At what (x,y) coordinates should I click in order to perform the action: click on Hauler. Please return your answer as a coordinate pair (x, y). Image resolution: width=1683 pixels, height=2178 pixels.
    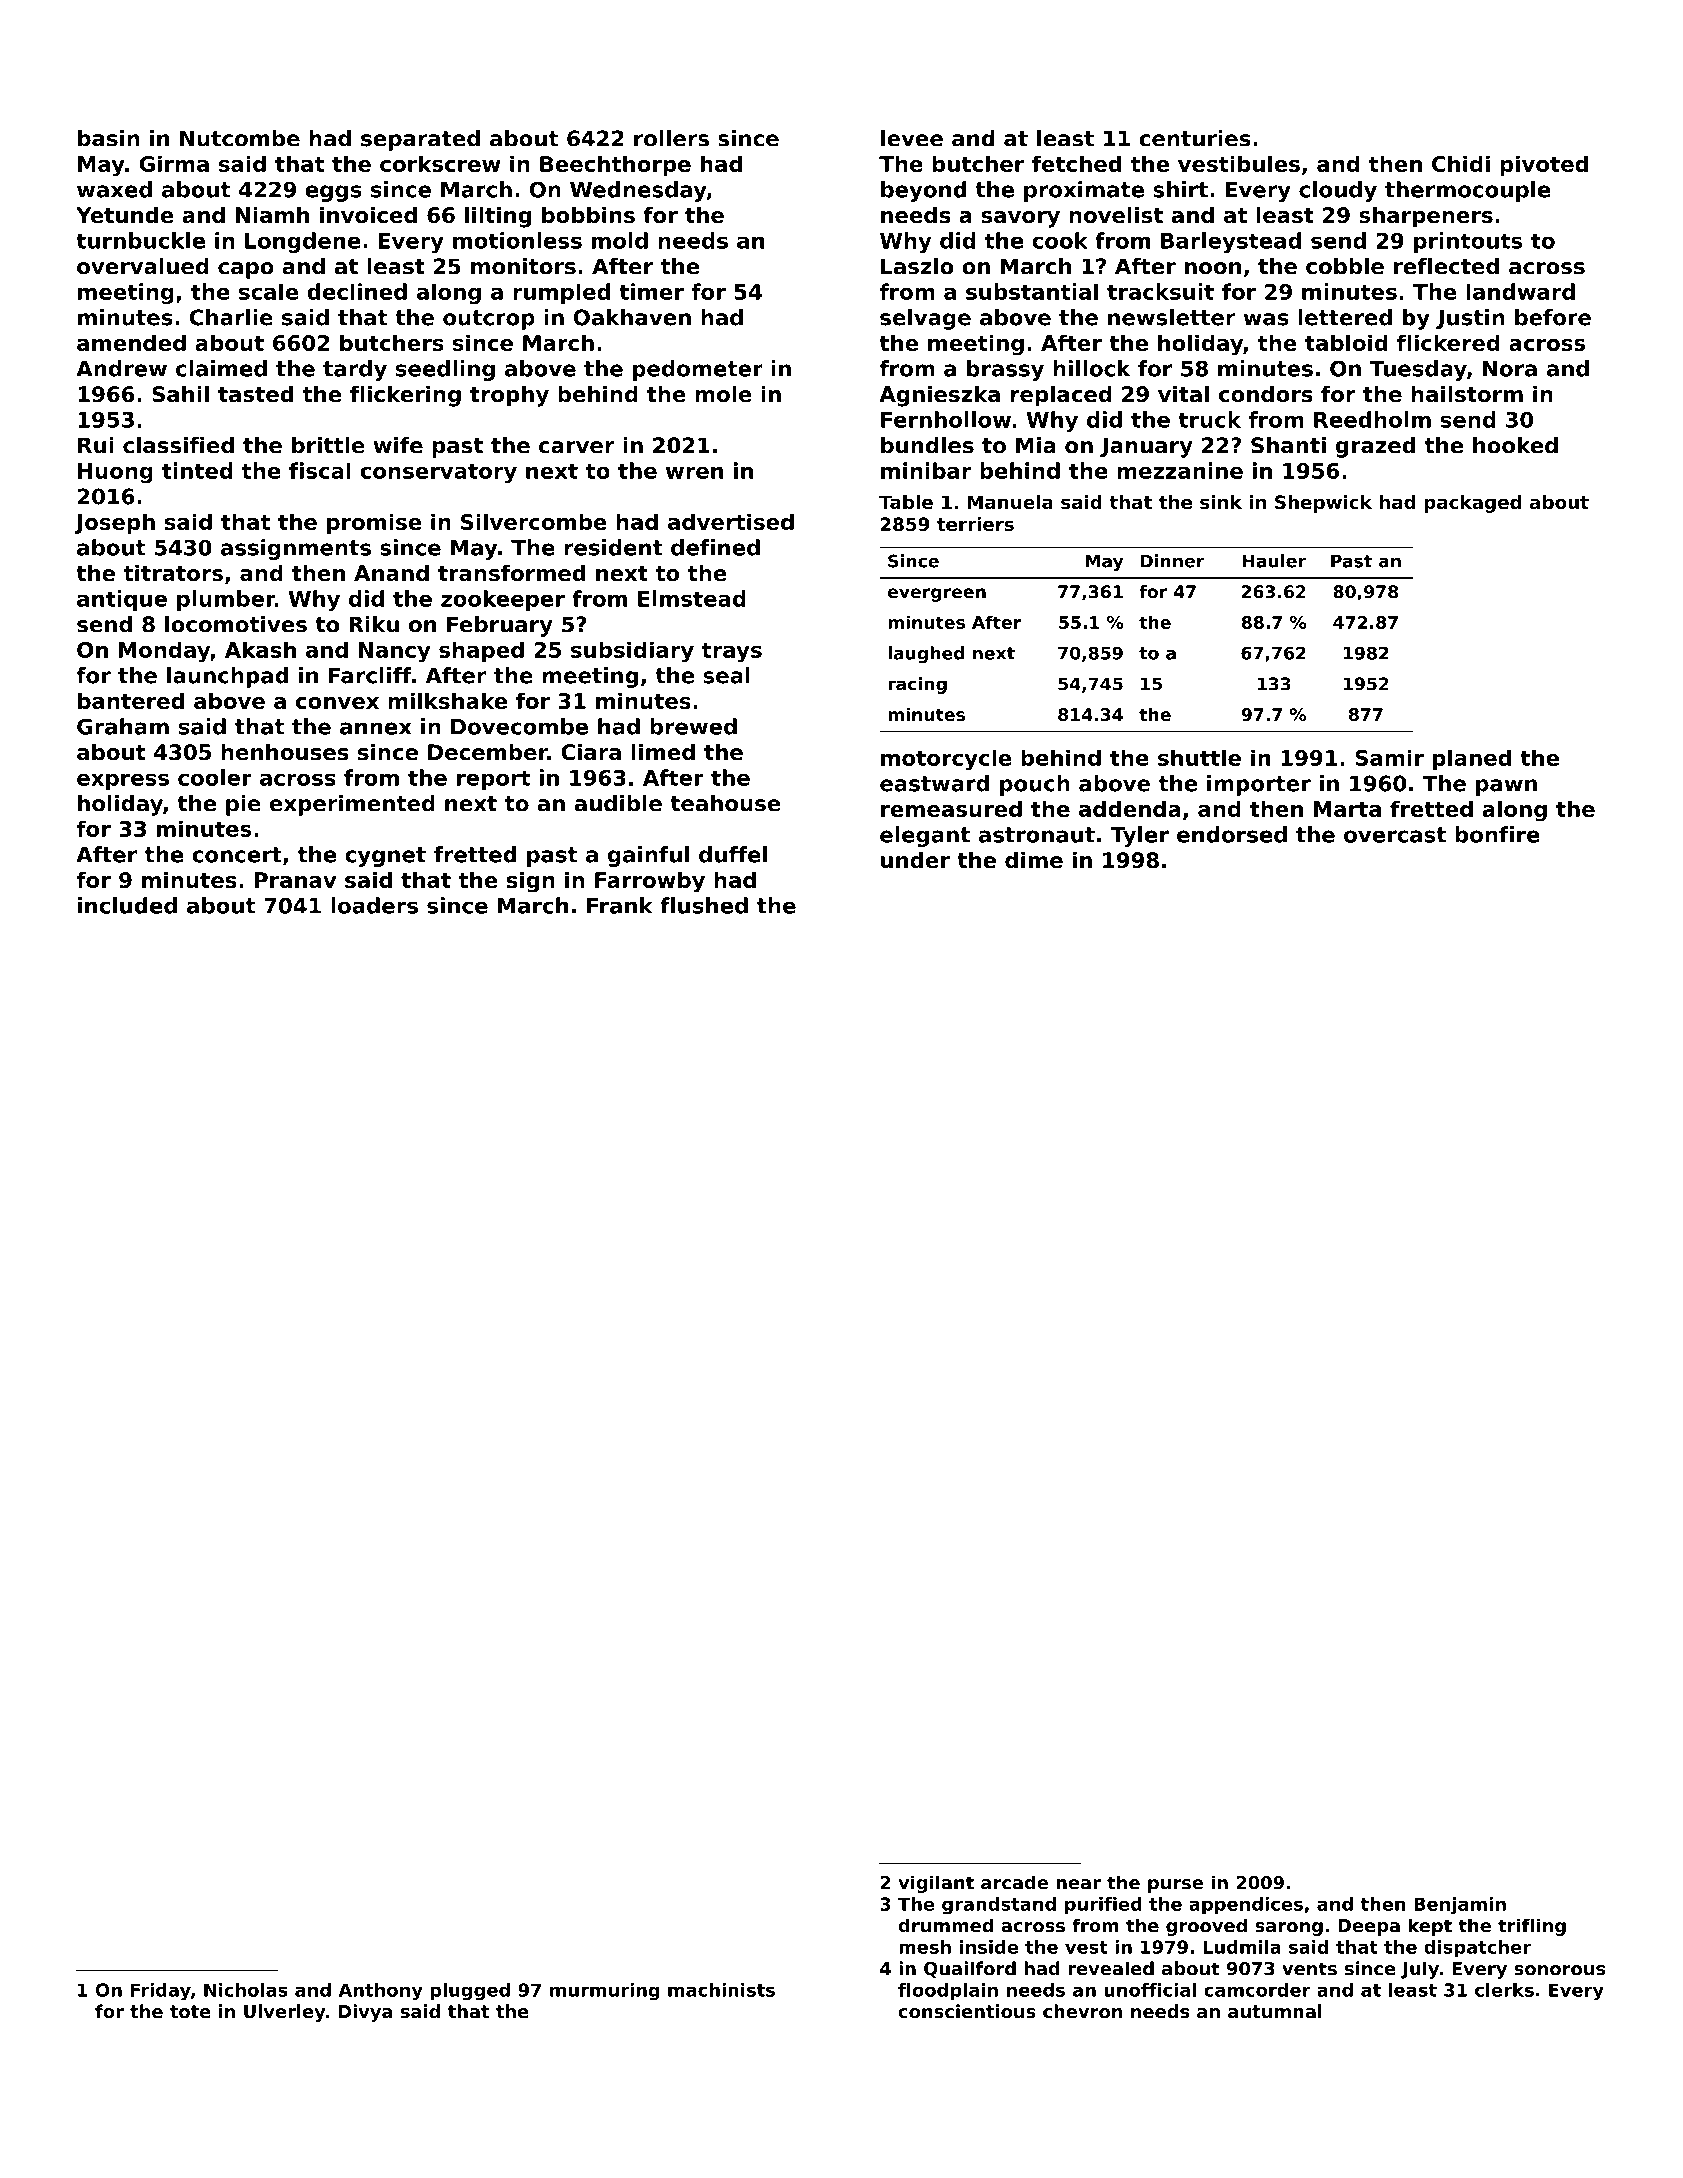
    Looking at the image, I should click on (1274, 561).
